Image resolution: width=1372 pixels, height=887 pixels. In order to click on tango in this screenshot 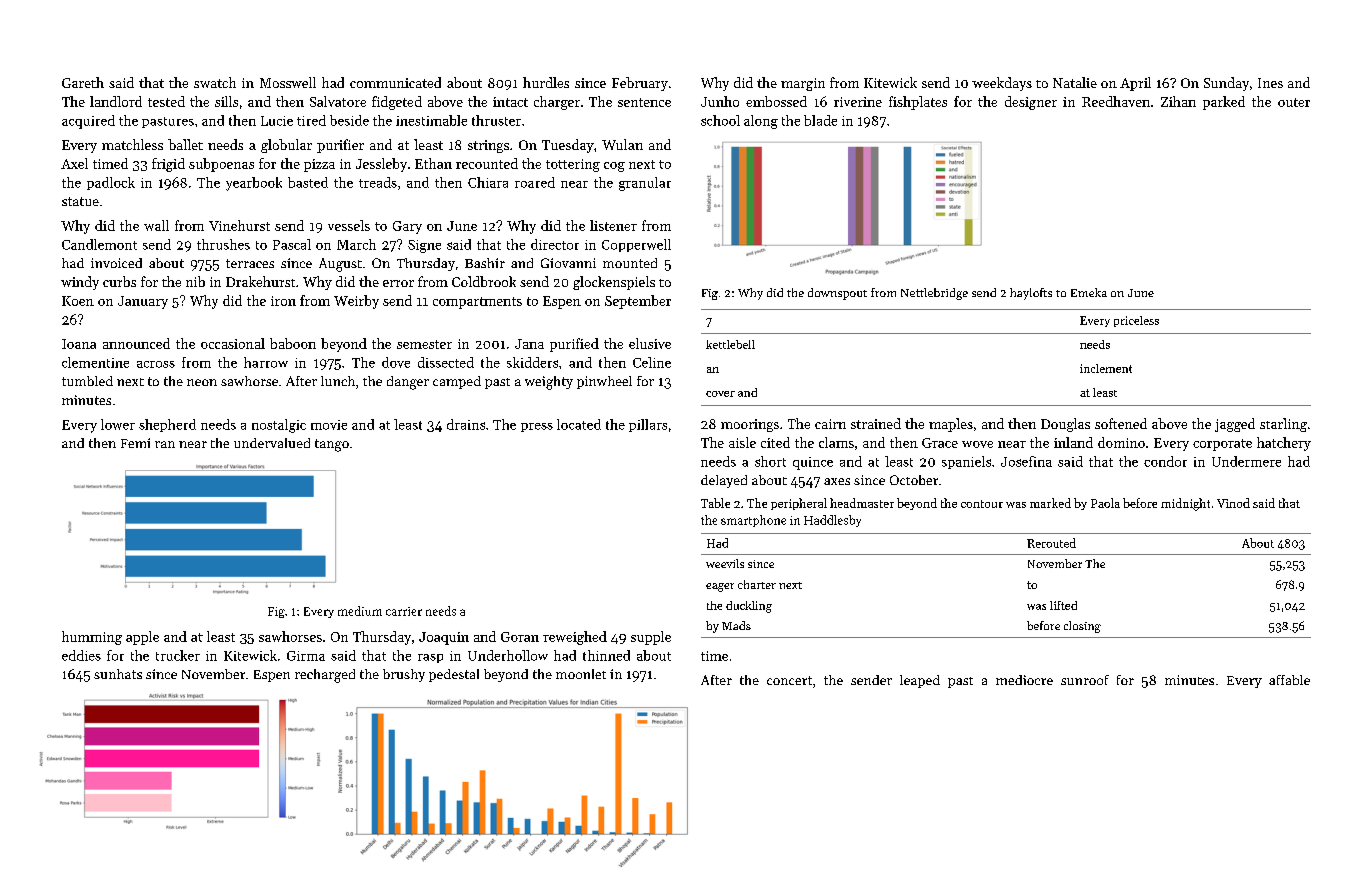, I will do `click(332, 445)`.
